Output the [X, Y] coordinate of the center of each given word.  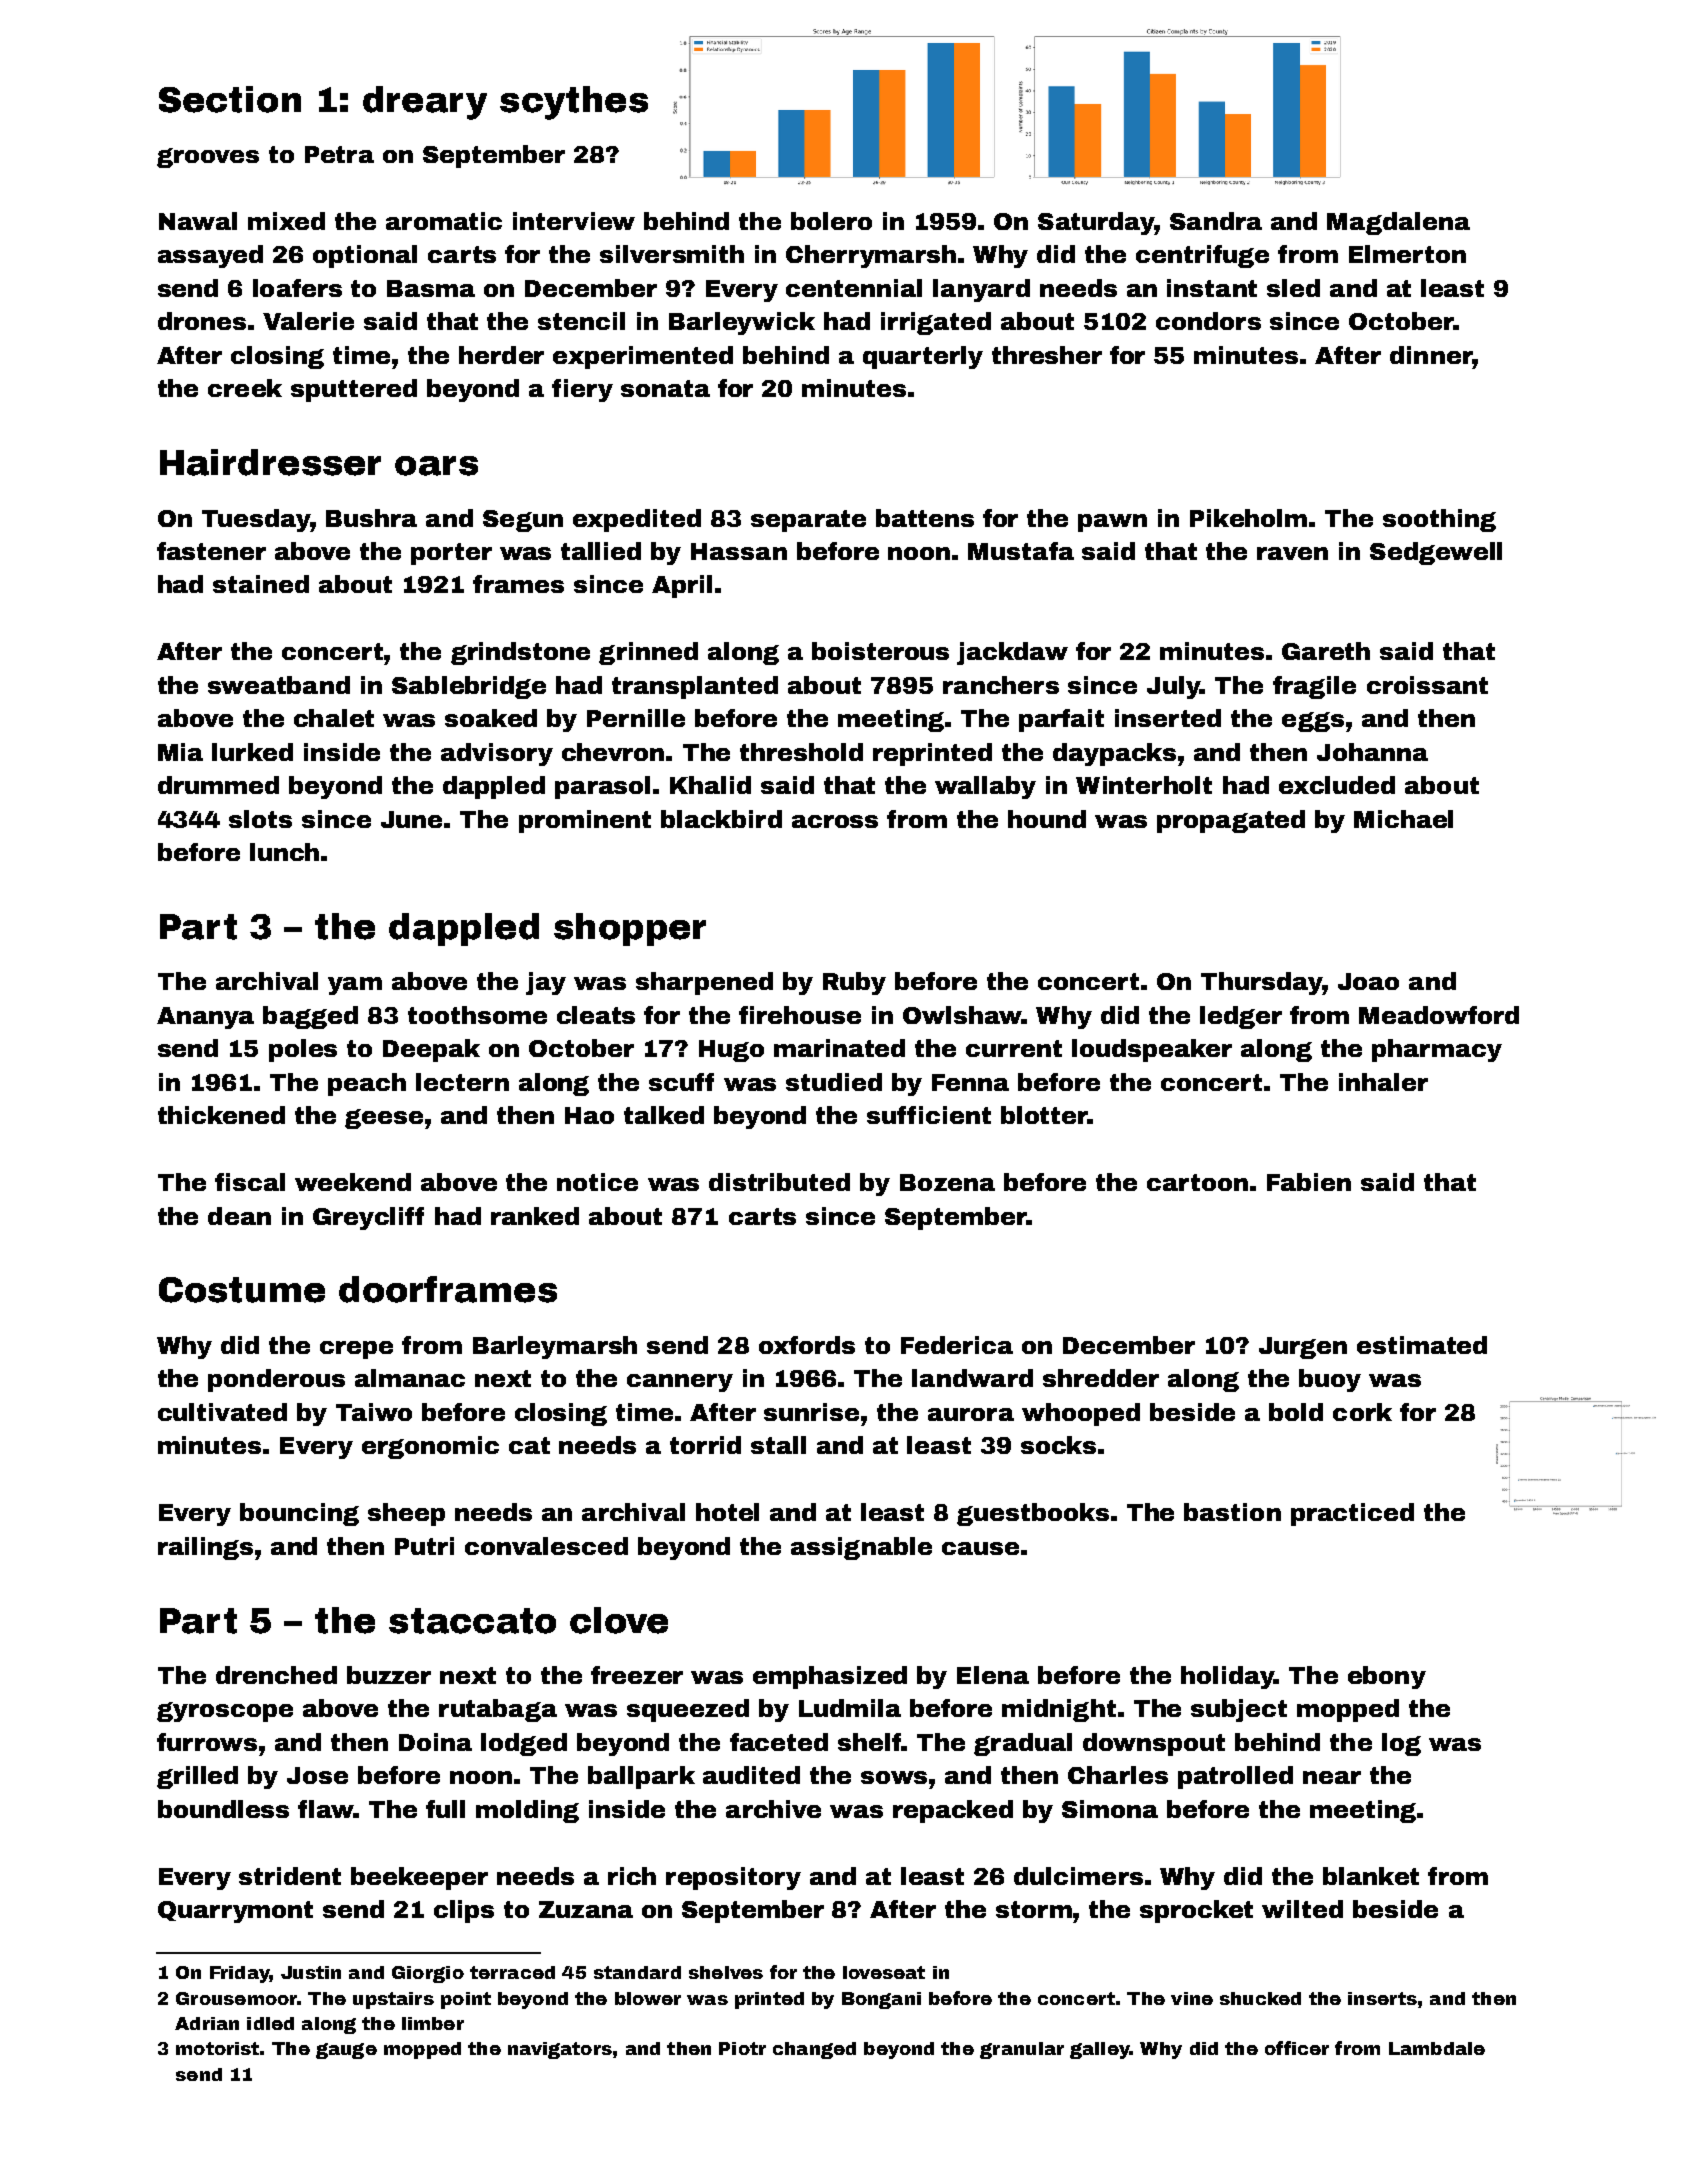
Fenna [970, 1082]
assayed [210, 256]
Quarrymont [235, 1912]
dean [239, 1216]
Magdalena [1398, 223]
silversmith [672, 254]
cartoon [1197, 1182]
